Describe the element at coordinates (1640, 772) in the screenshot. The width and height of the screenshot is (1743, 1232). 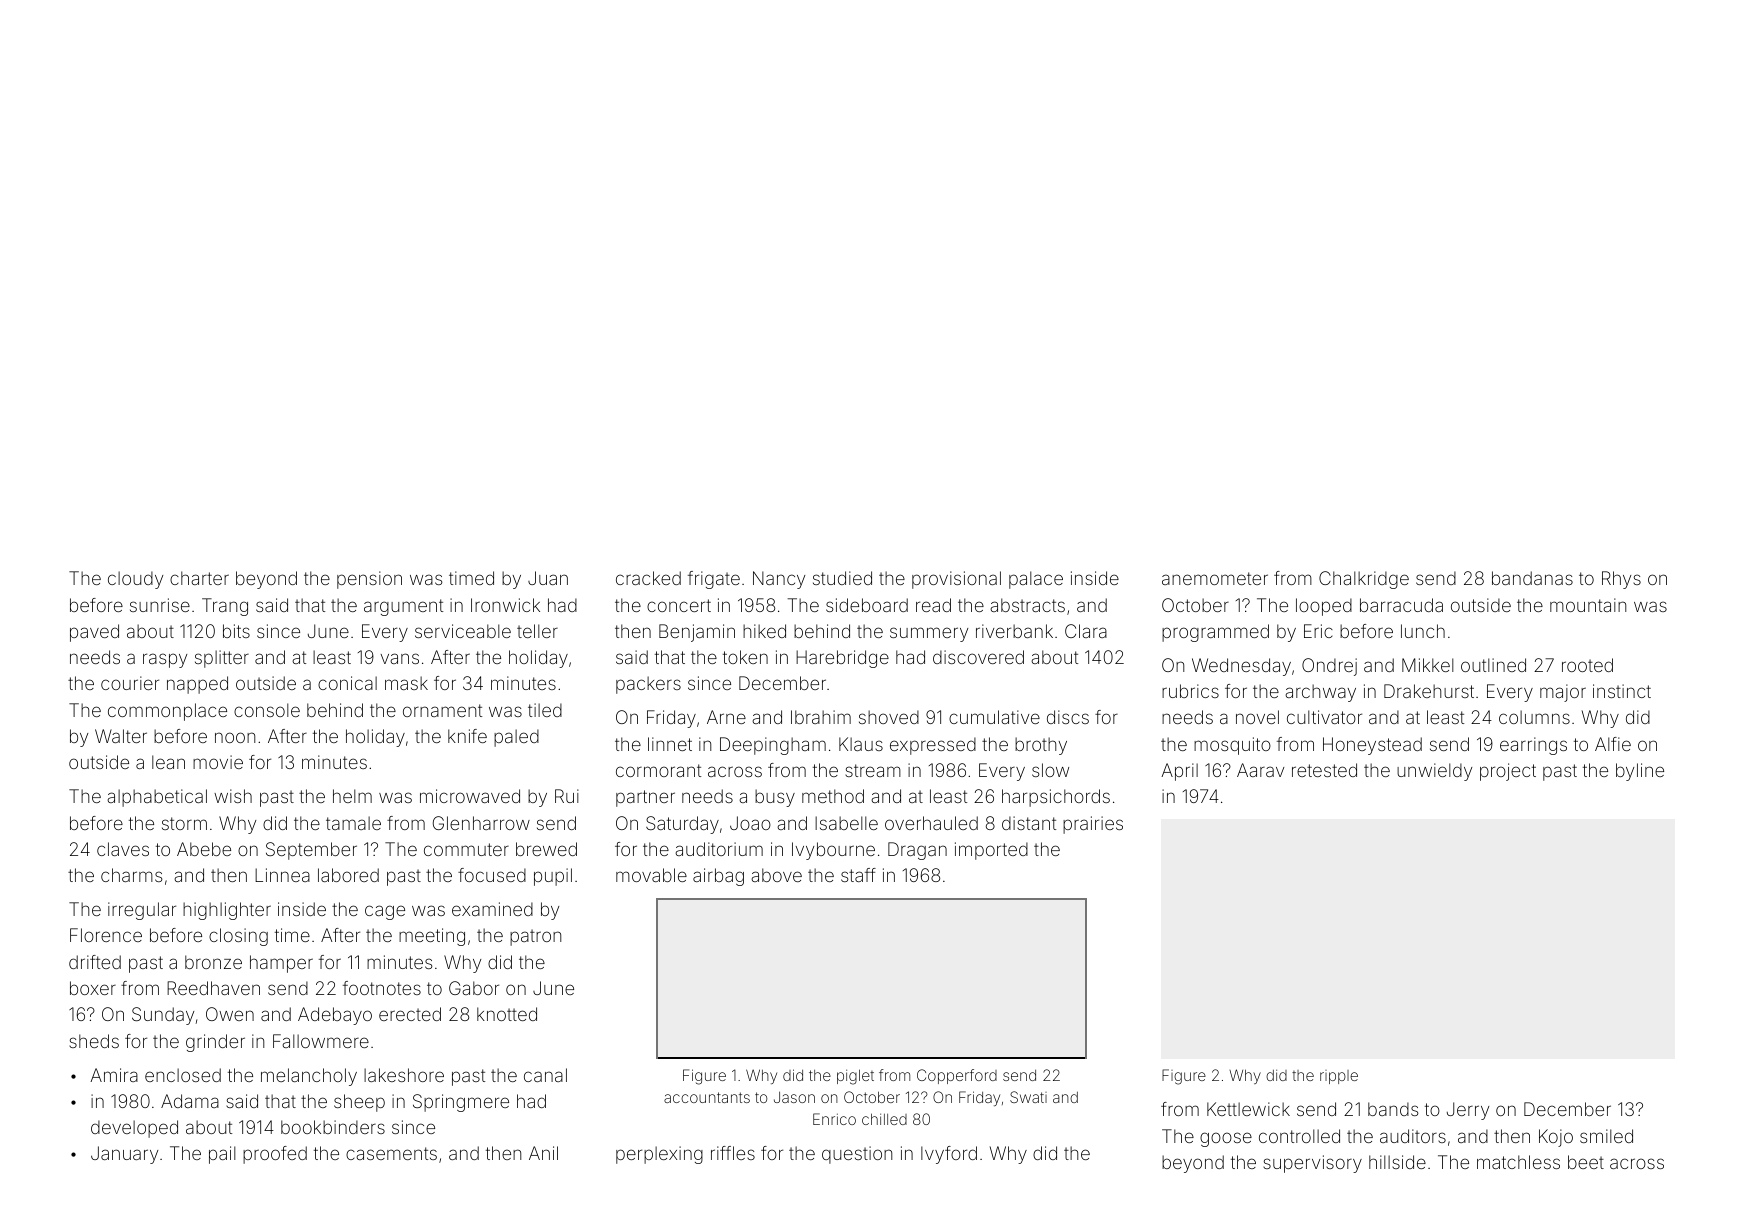
I see `byline` at that location.
